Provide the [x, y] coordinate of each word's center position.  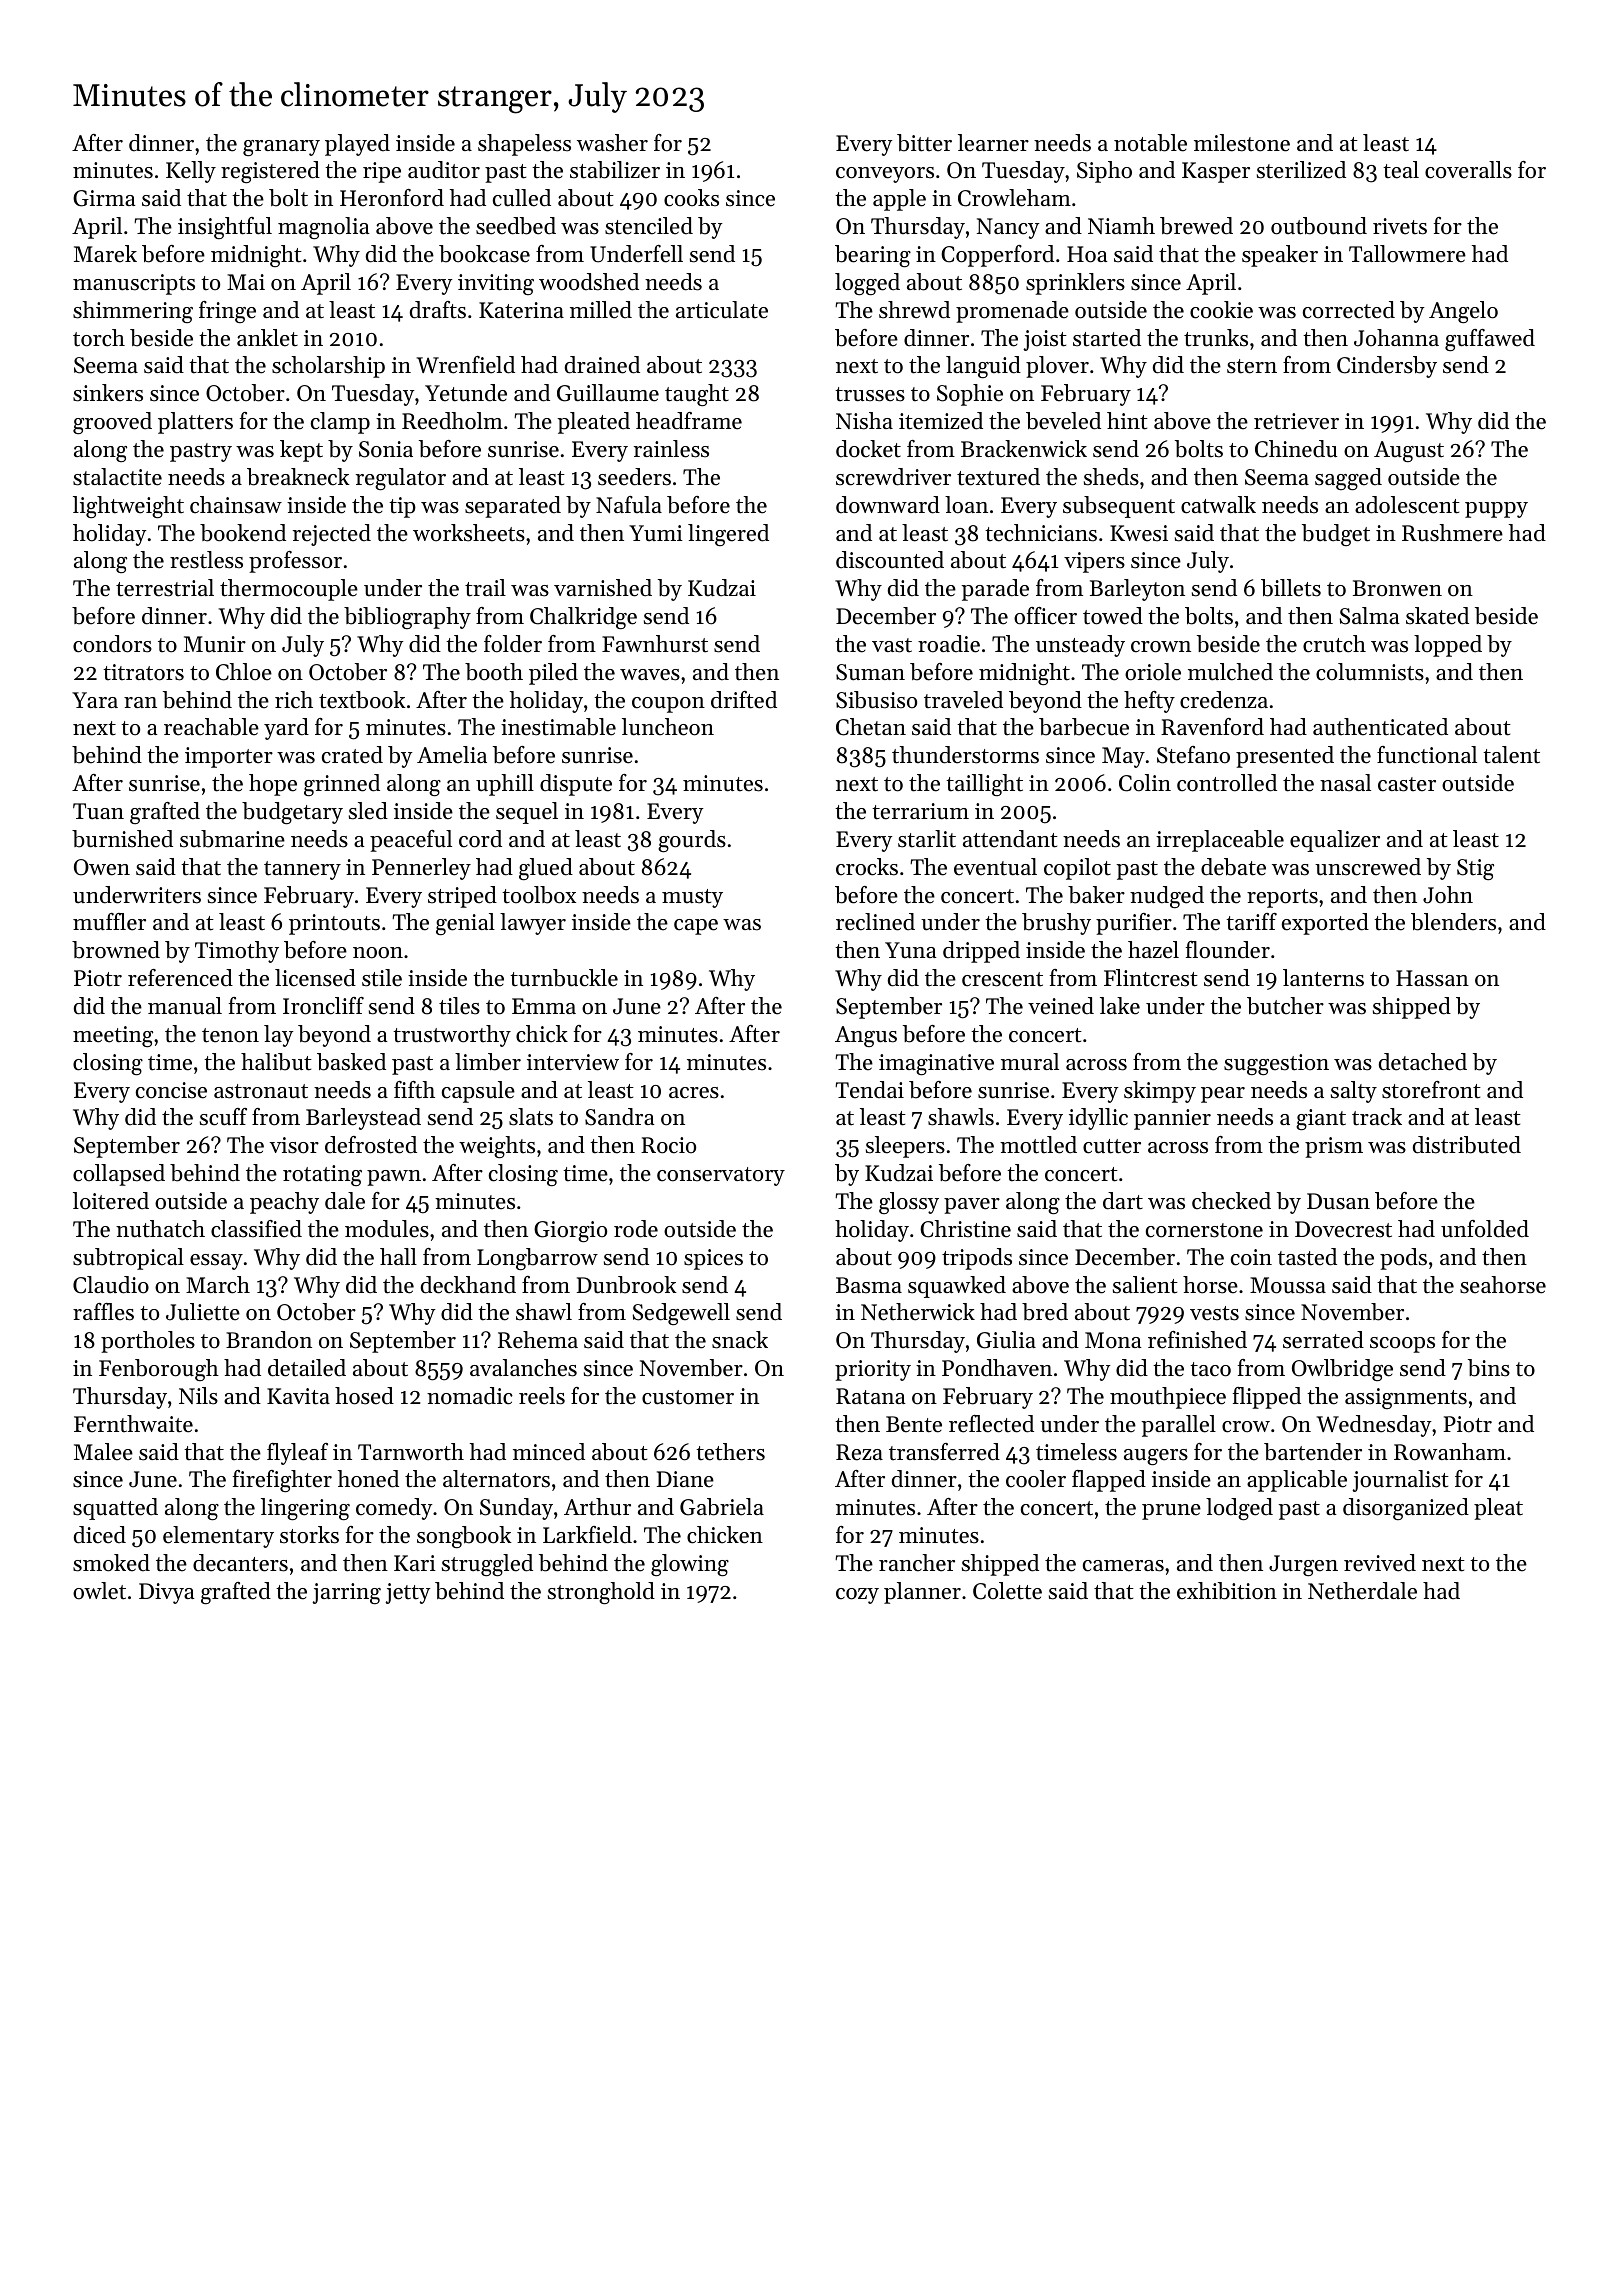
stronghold [601, 1593]
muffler [109, 922]
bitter [924, 143]
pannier [1172, 1119]
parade [995, 590]
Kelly [191, 172]
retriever [1296, 421]
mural [1030, 1062]
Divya [167, 1593]
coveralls [1468, 170]
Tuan [98, 811]
